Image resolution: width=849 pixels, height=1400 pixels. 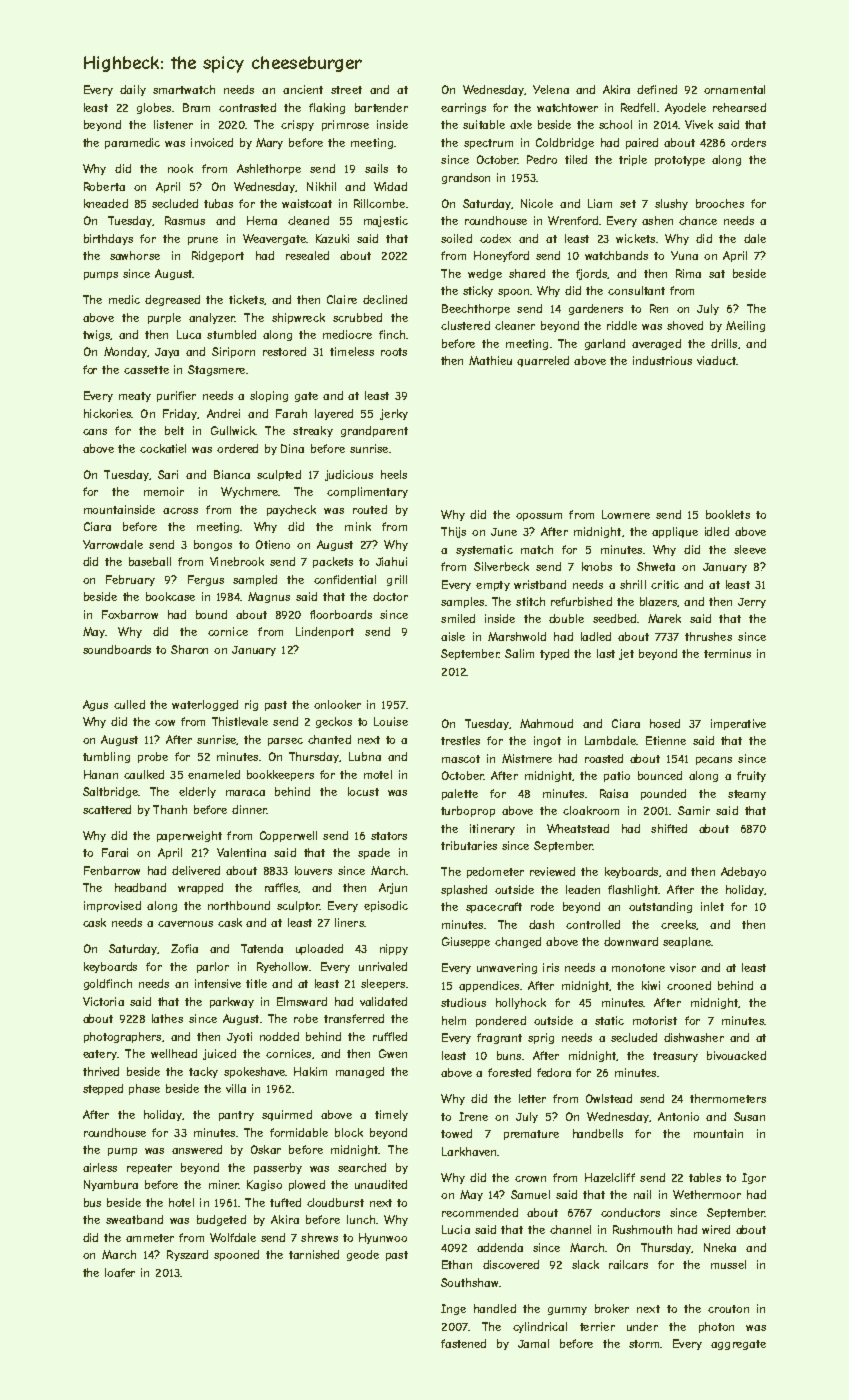 I want to click on suitable, so click(x=484, y=124).
